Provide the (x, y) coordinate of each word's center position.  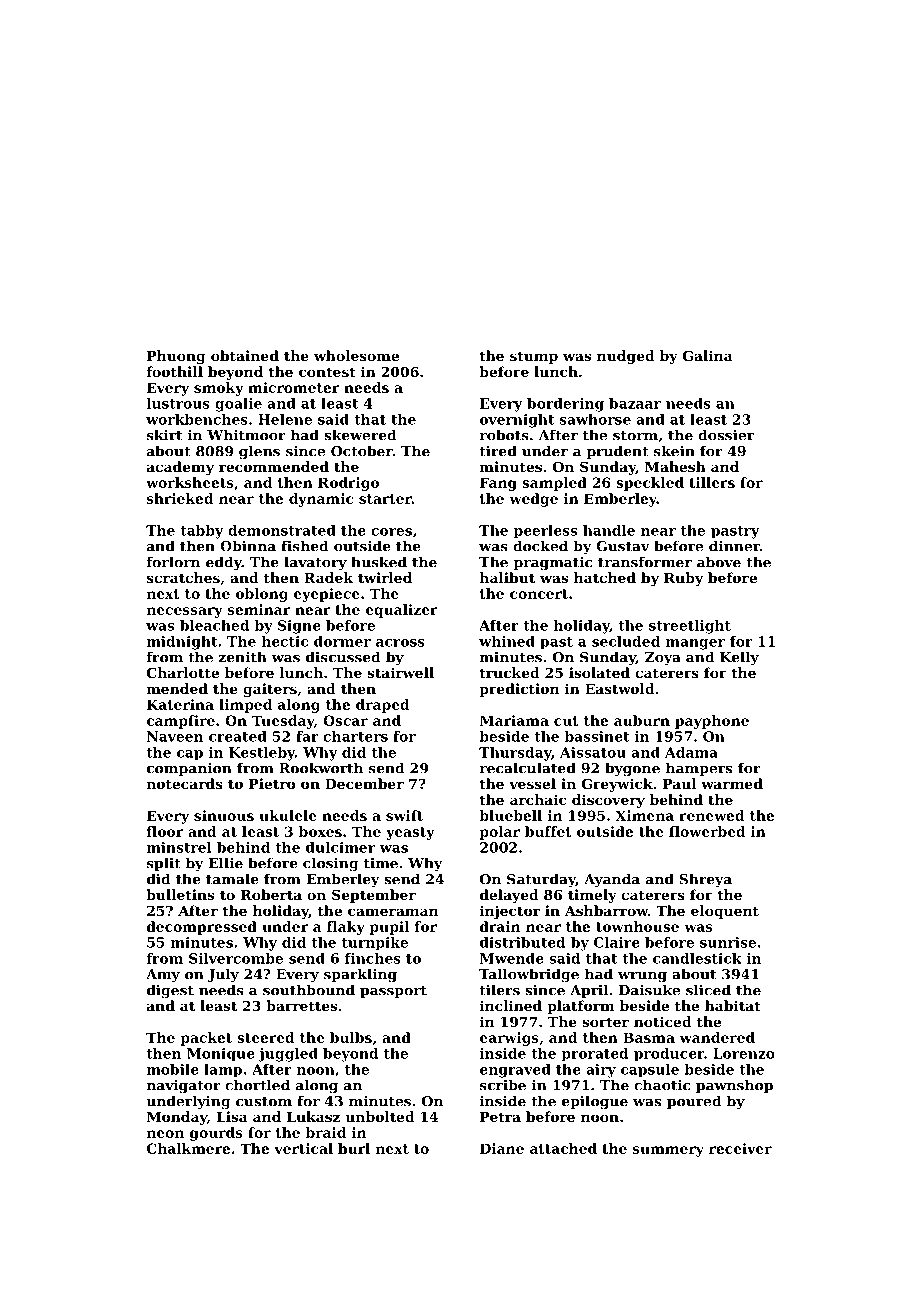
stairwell (400, 672)
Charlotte (183, 672)
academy (180, 468)
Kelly (739, 658)
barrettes (301, 1005)
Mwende (512, 958)
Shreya (705, 880)
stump (534, 357)
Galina (708, 355)
